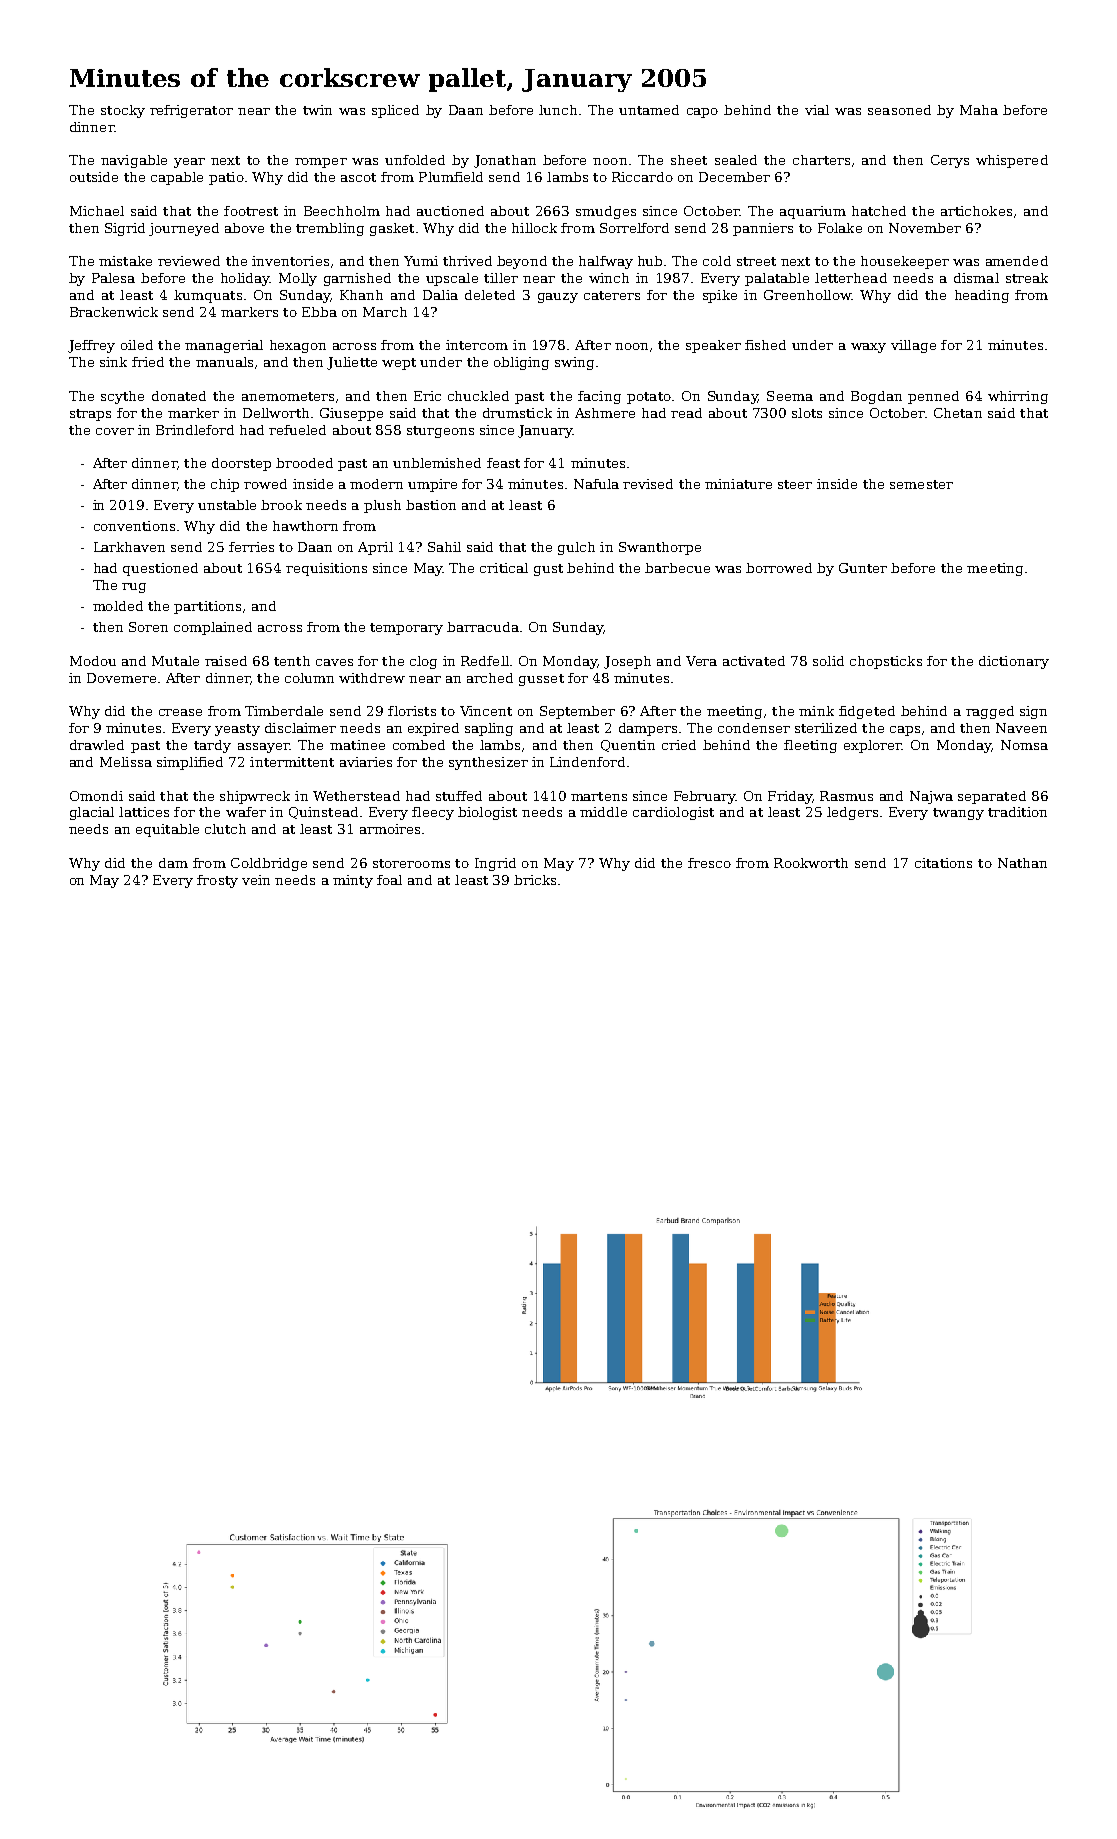 The height and width of the screenshot is (1839, 1117). Describe the element at coordinates (709, 863) in the screenshot. I see `fresco` at that location.
